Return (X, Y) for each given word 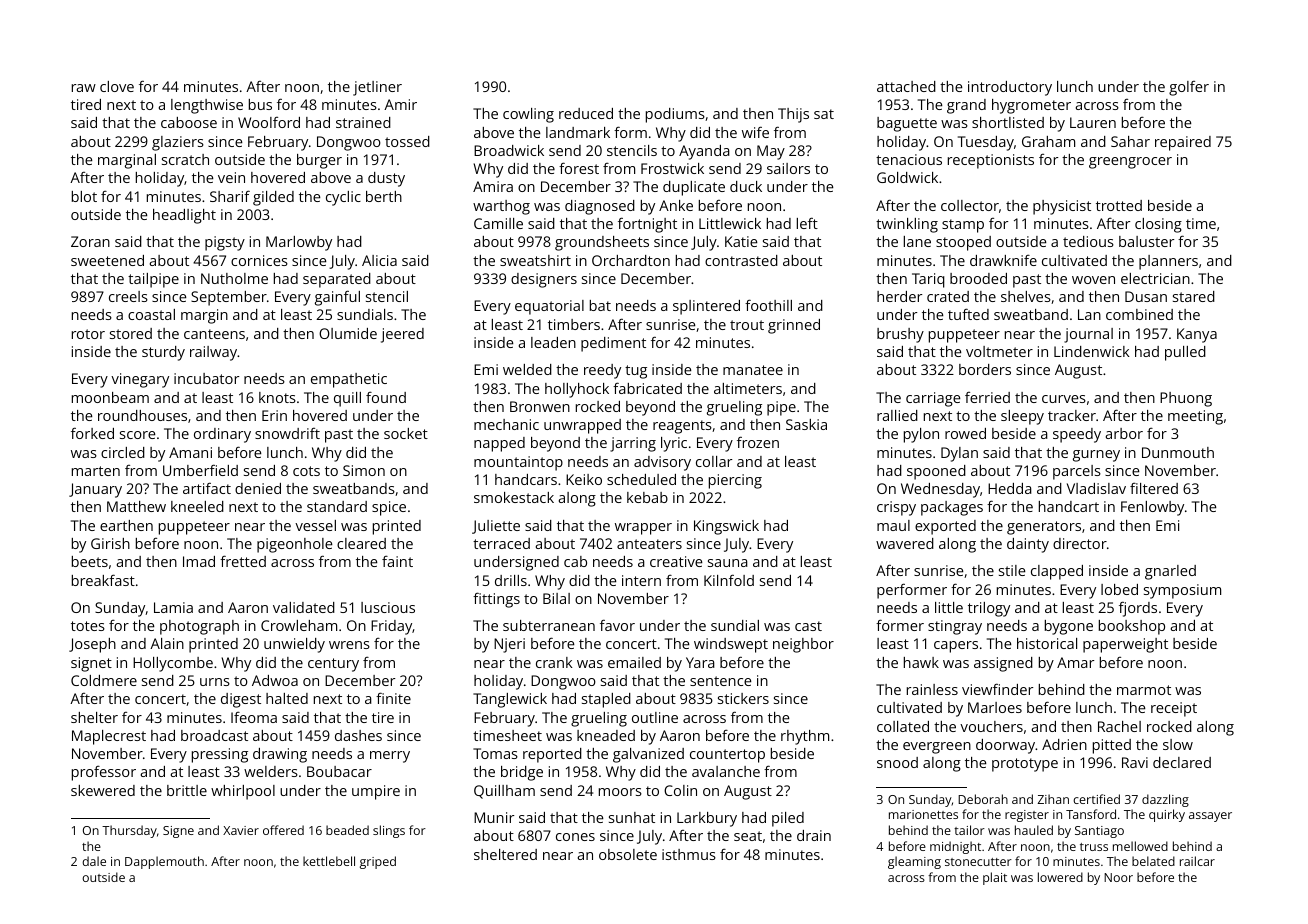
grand (966, 106)
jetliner (377, 88)
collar (714, 461)
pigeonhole (295, 545)
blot (84, 196)
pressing (220, 755)
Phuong (1186, 399)
